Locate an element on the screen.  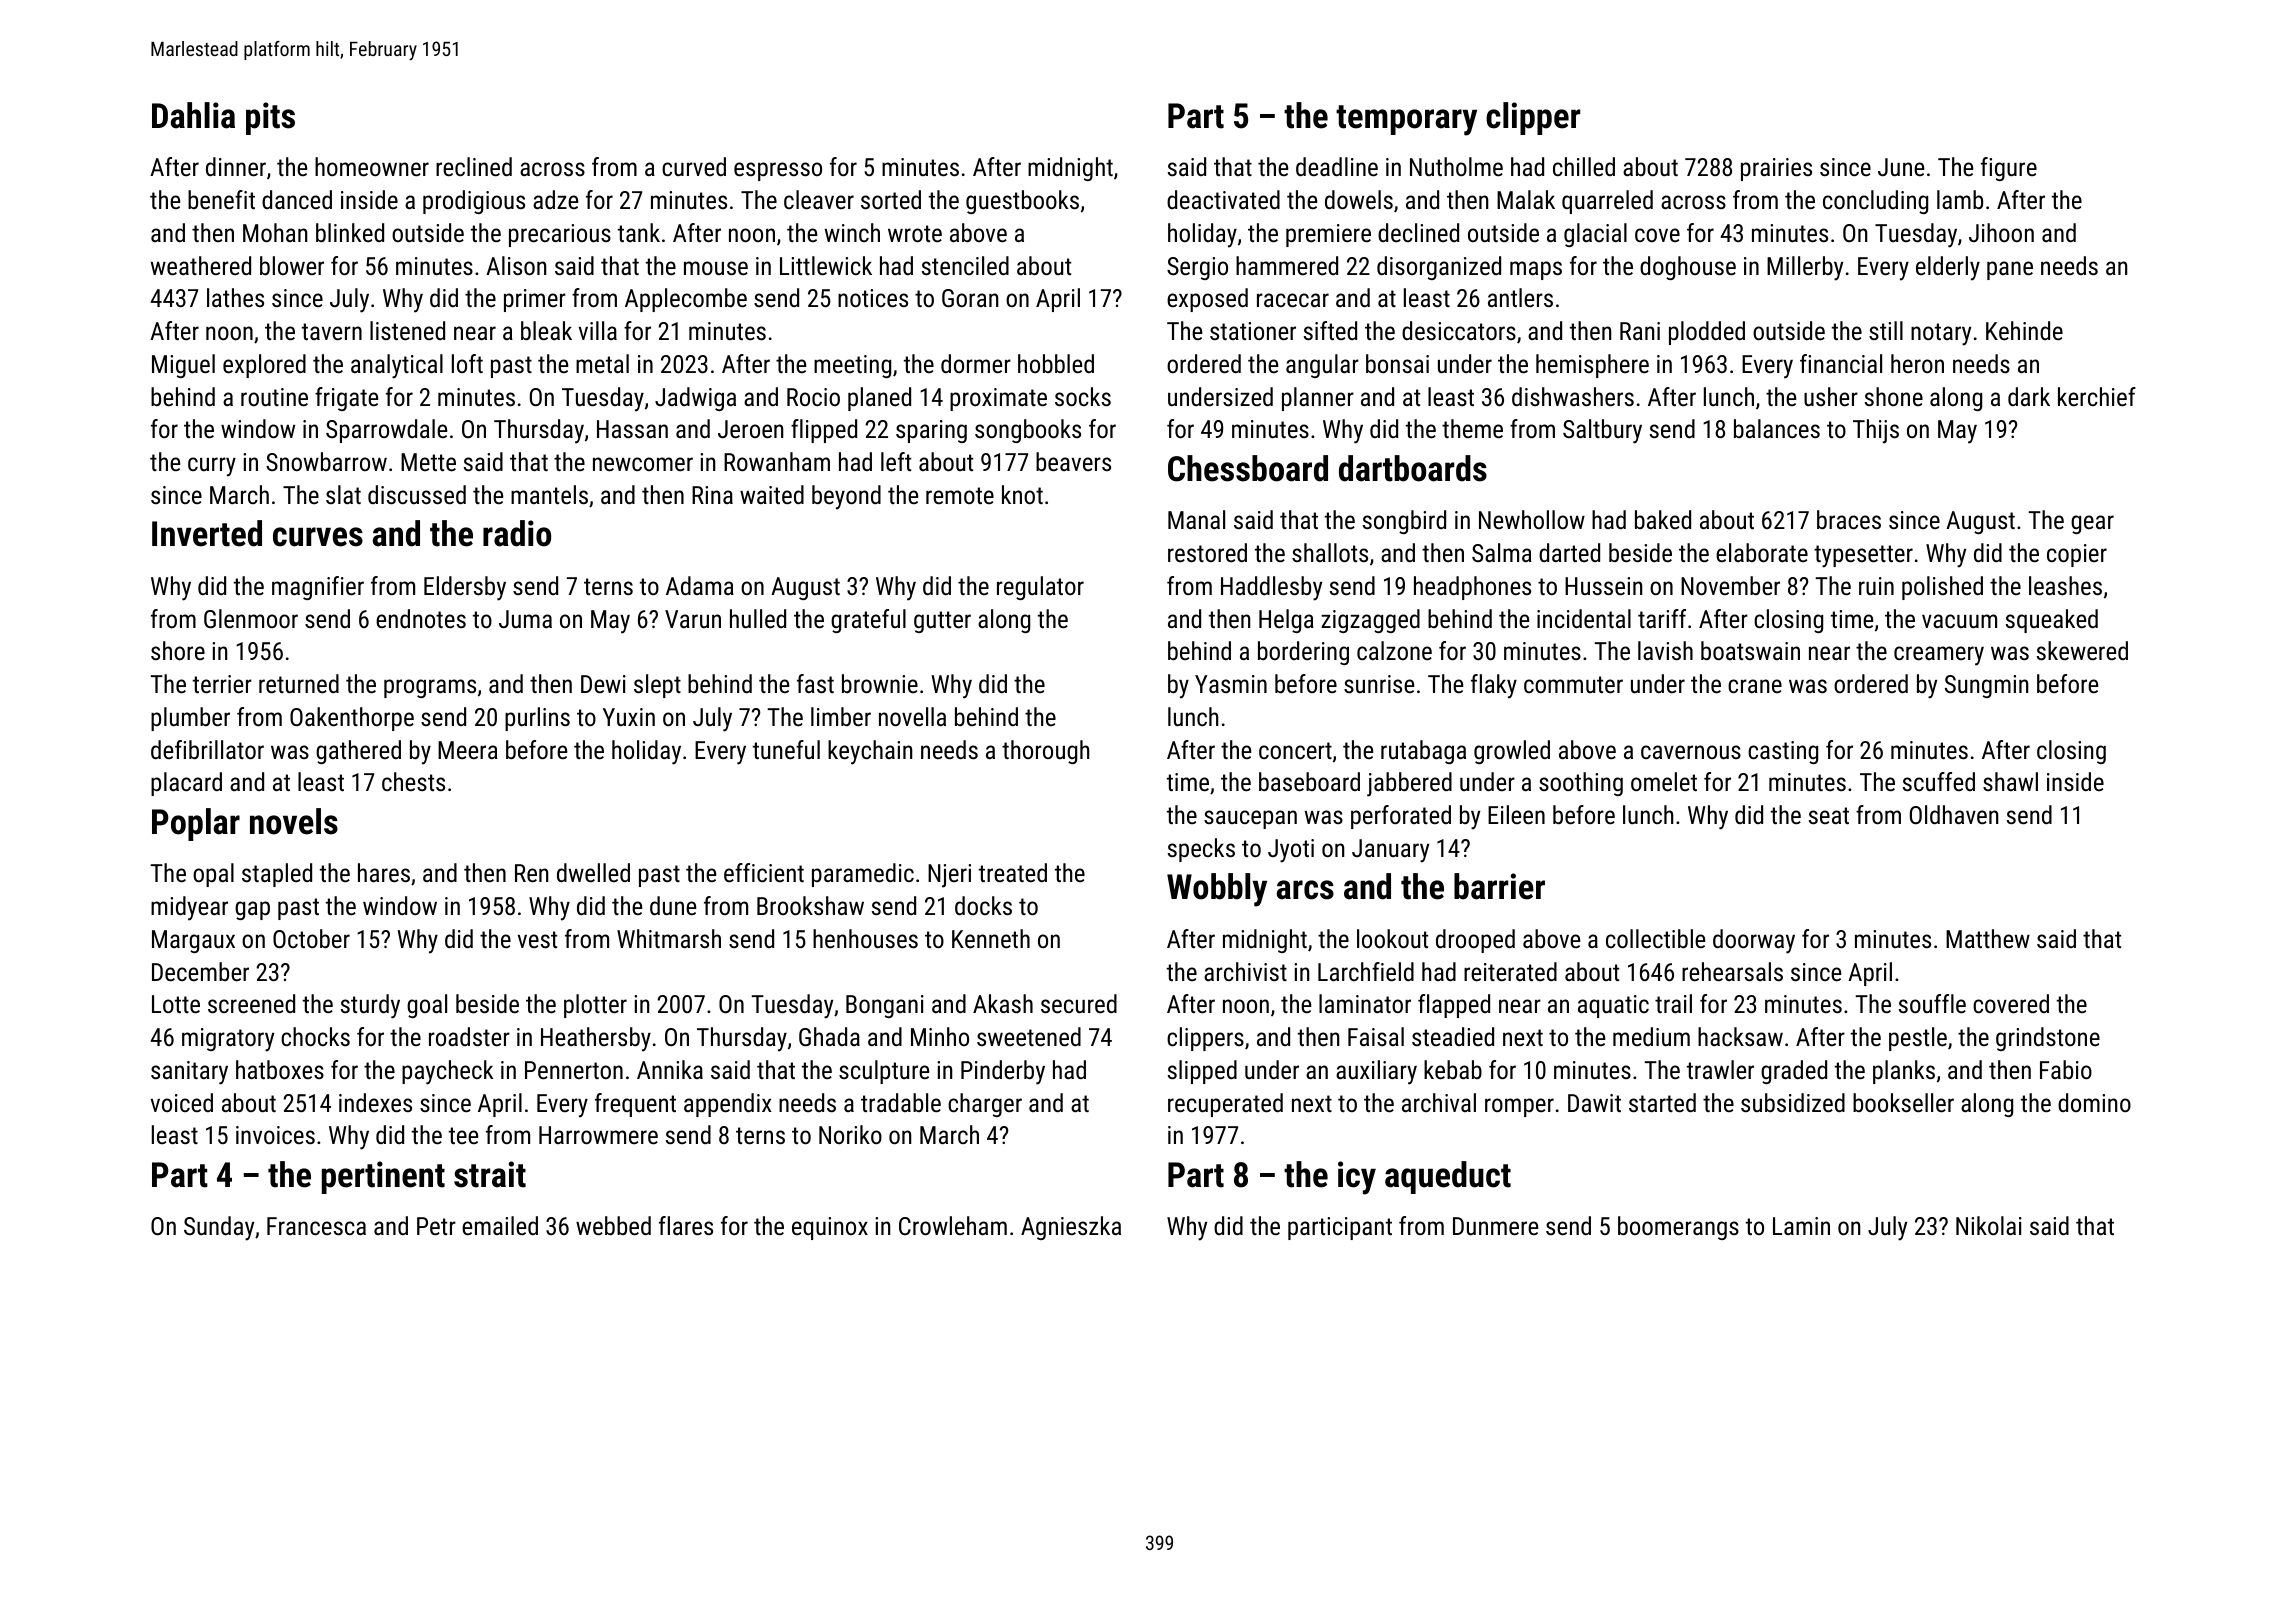
keychain is located at coordinates (870, 752).
